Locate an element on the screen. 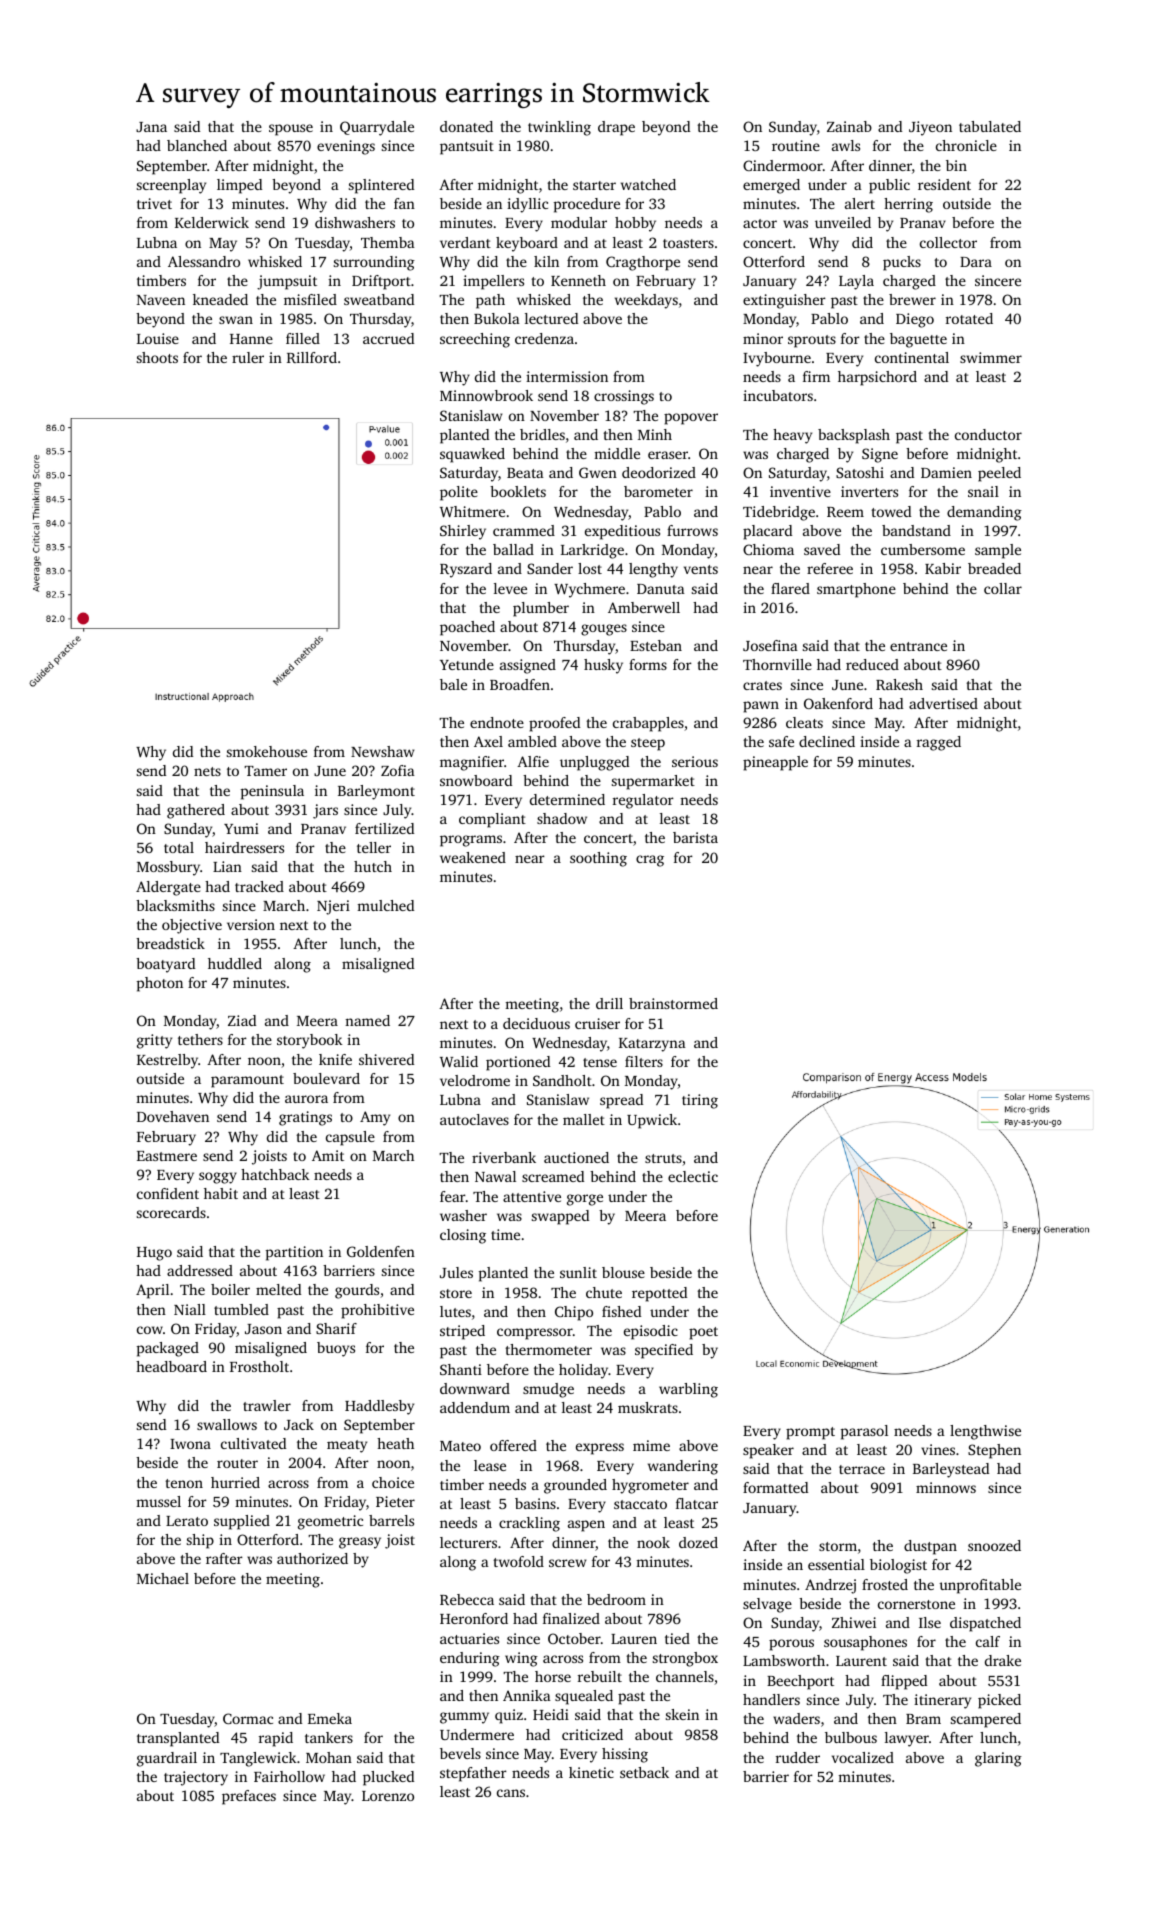  tiring is located at coordinates (700, 1101).
